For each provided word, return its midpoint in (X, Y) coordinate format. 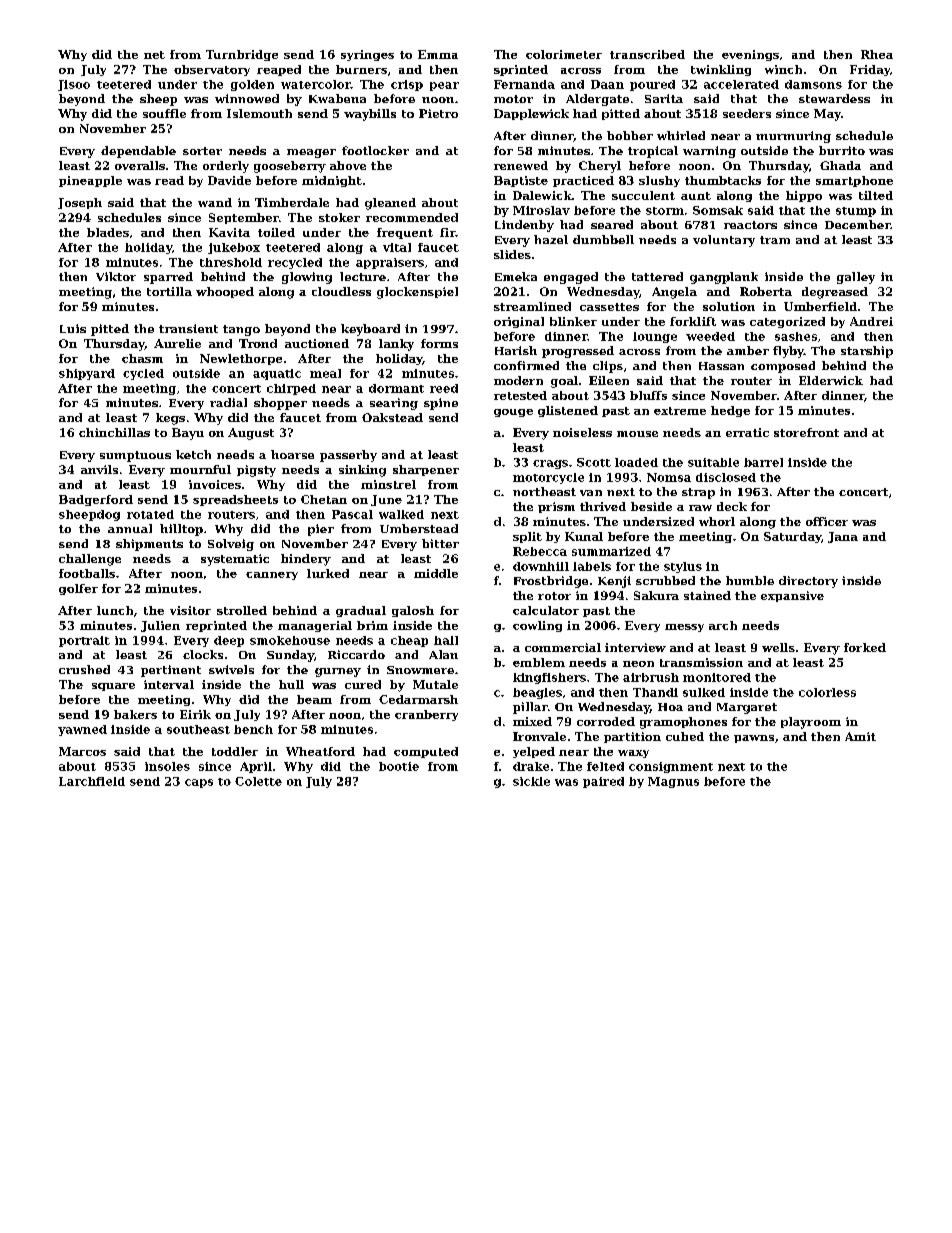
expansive (792, 596)
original (519, 322)
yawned (82, 730)
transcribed (647, 54)
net (154, 55)
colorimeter (564, 54)
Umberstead (419, 528)
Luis (73, 328)
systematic (235, 560)
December (857, 224)
